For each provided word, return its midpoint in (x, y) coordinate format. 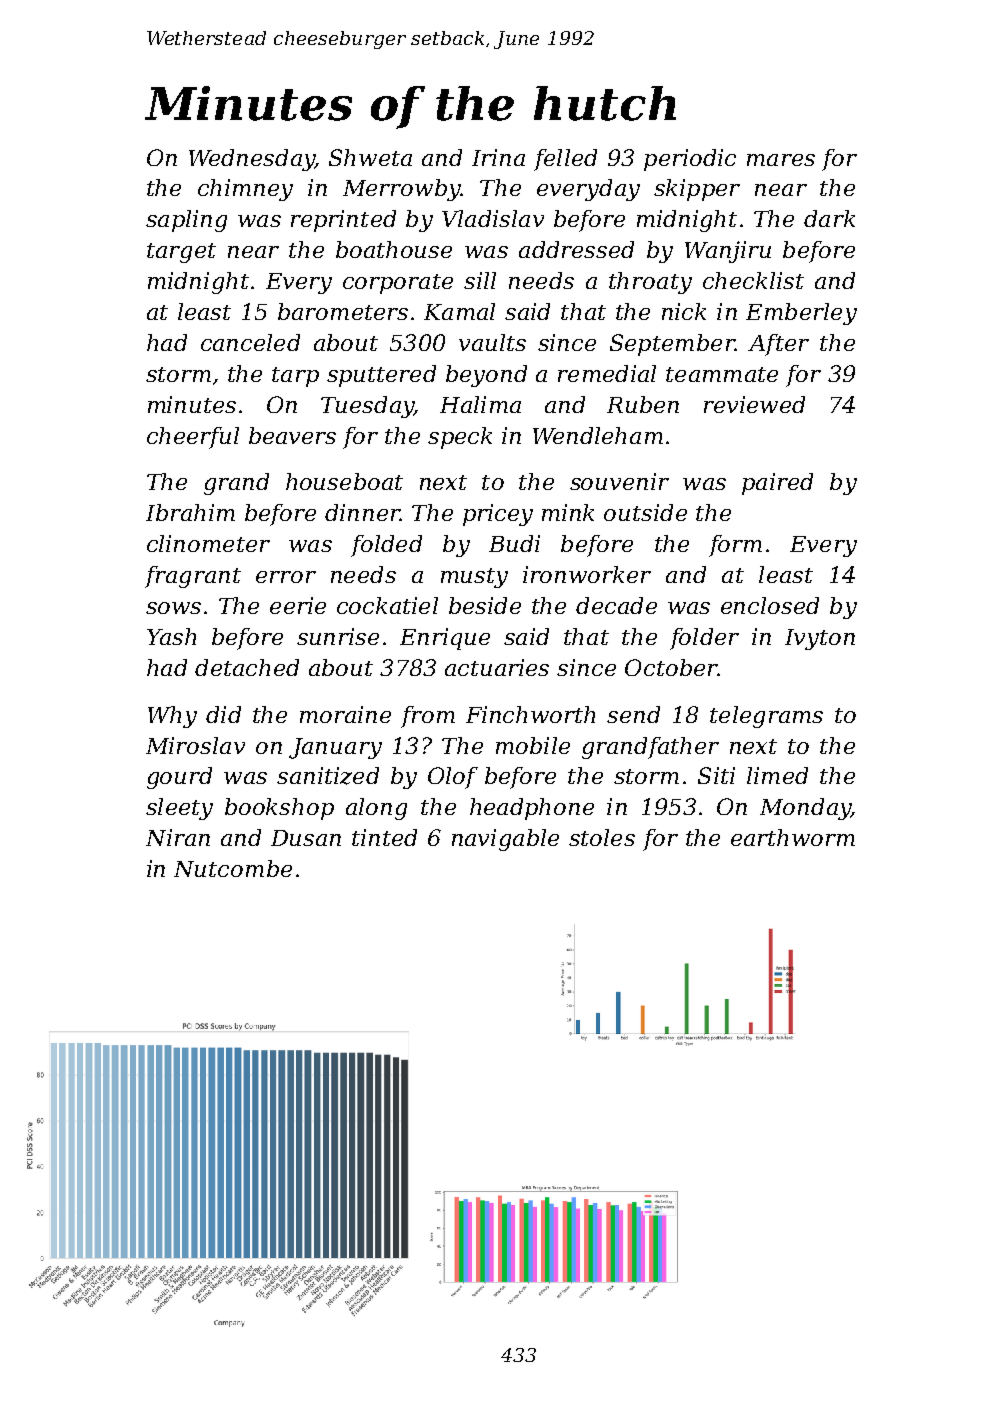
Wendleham (598, 435)
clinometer (208, 543)
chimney (245, 190)
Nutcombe (233, 868)
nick (684, 311)
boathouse (394, 249)
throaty (650, 283)
